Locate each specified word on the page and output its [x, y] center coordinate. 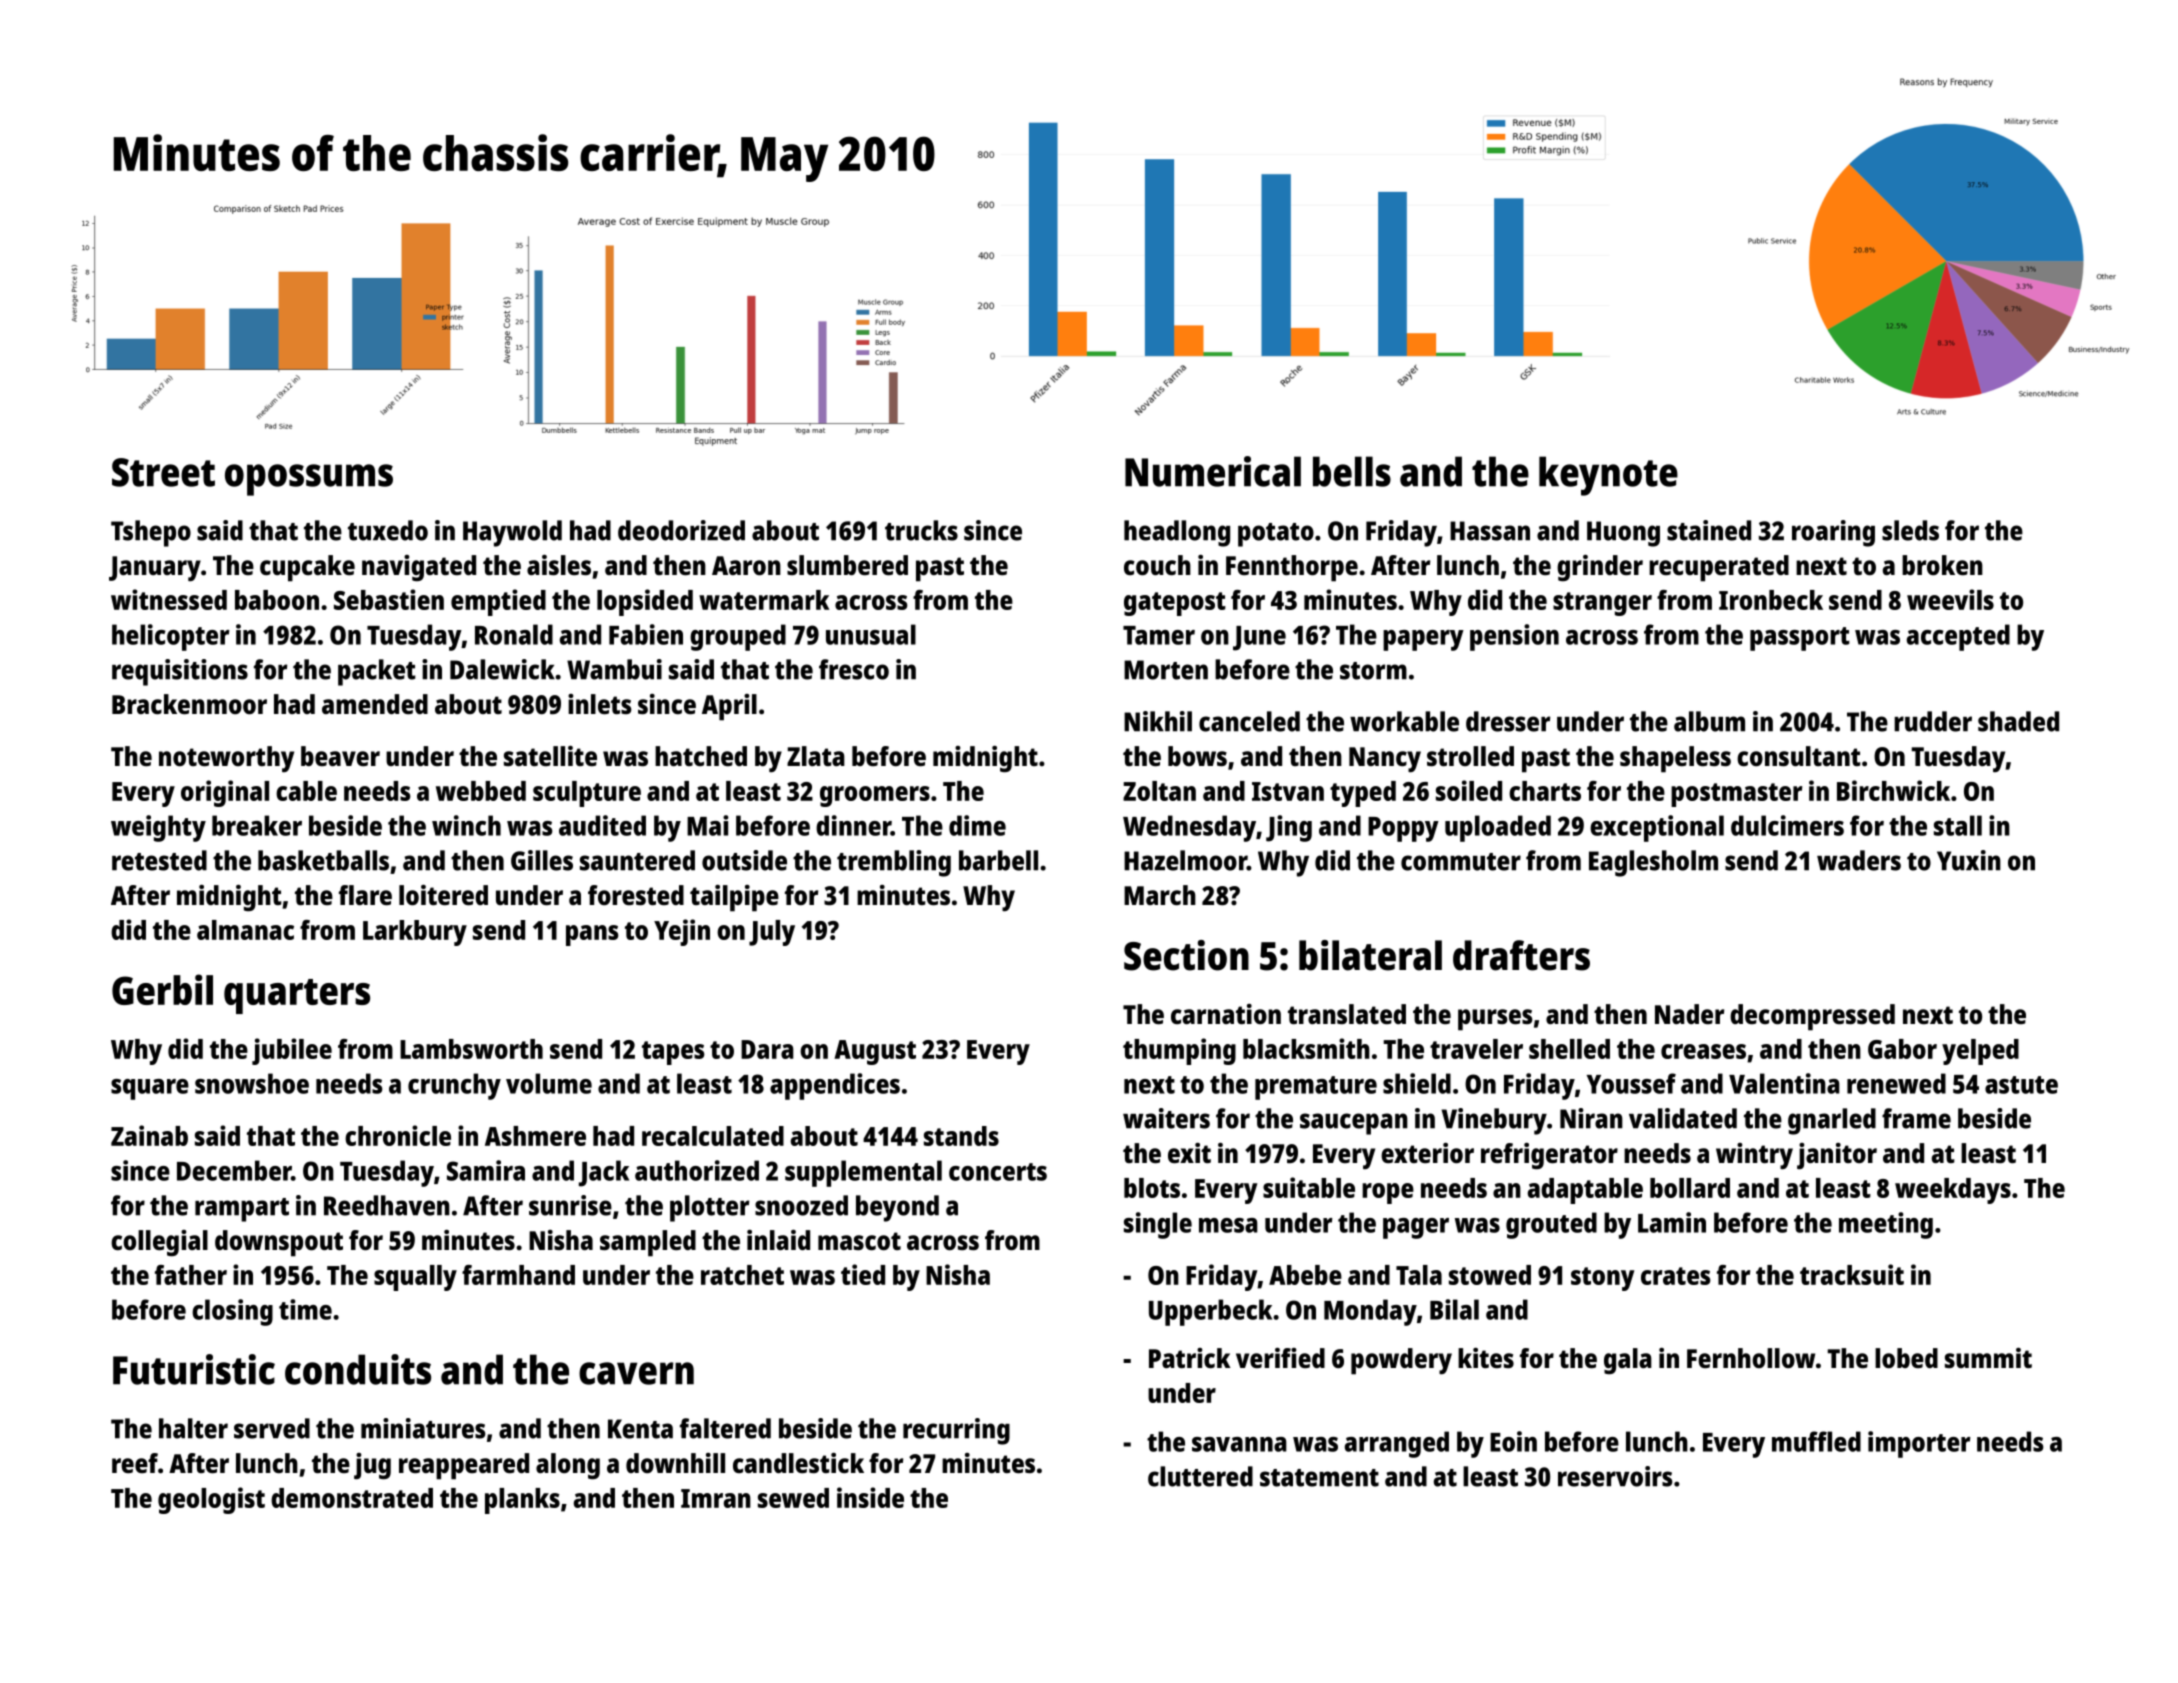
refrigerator [1549, 1156]
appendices [835, 1086]
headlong [1177, 533]
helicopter [171, 637]
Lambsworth [471, 1049]
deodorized [681, 530]
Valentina [1784, 1083]
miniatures [423, 1428]
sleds [1910, 530]
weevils [1950, 599]
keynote [1608, 476]
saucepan [1354, 1124]
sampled [648, 1243]
